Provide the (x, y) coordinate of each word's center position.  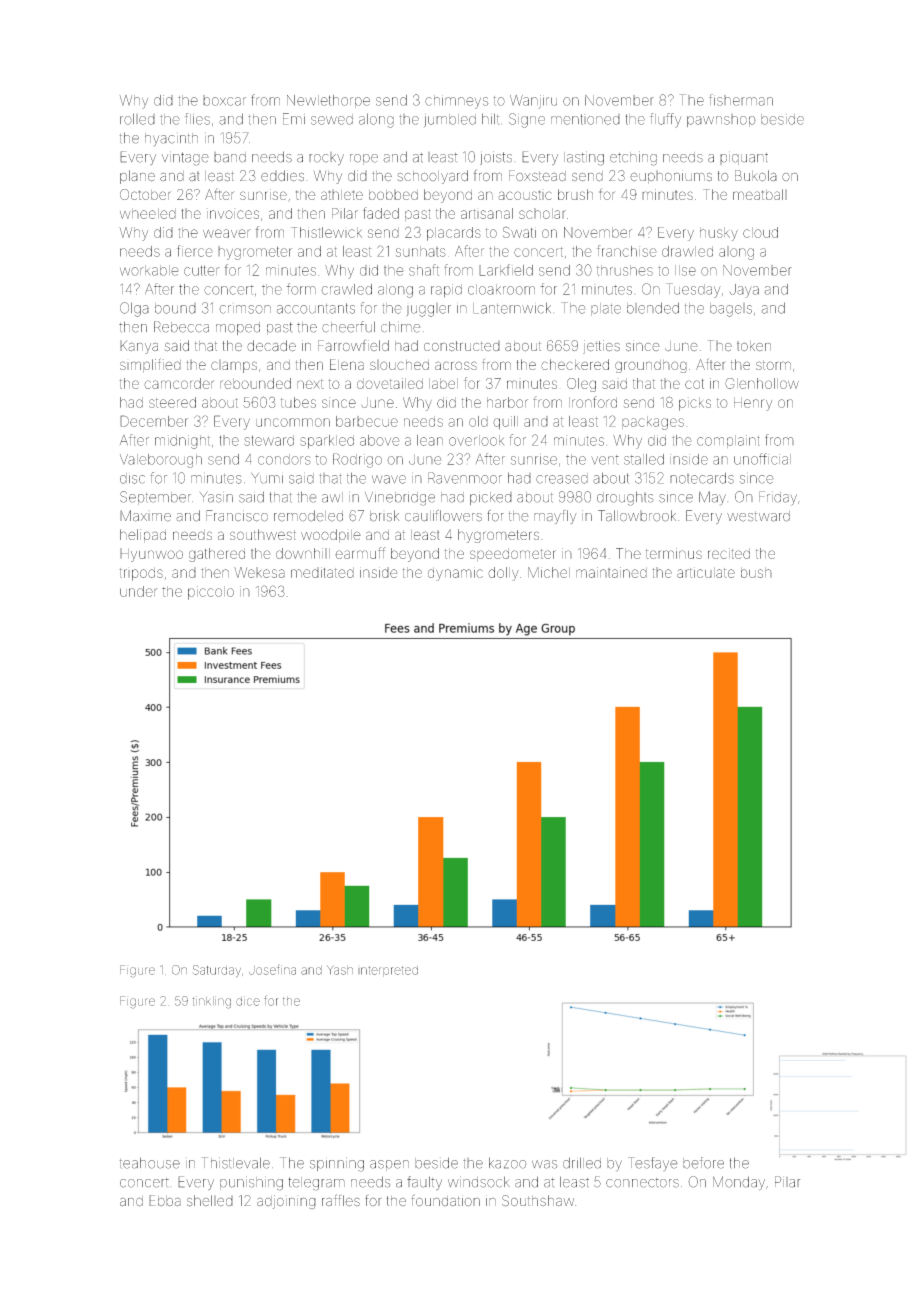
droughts (625, 498)
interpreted (388, 971)
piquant (744, 158)
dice (248, 1001)
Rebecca (181, 327)
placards (454, 234)
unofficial (762, 459)
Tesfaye (653, 1164)
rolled (137, 119)
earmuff (360, 553)
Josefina (272, 969)
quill (505, 423)
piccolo (211, 593)
